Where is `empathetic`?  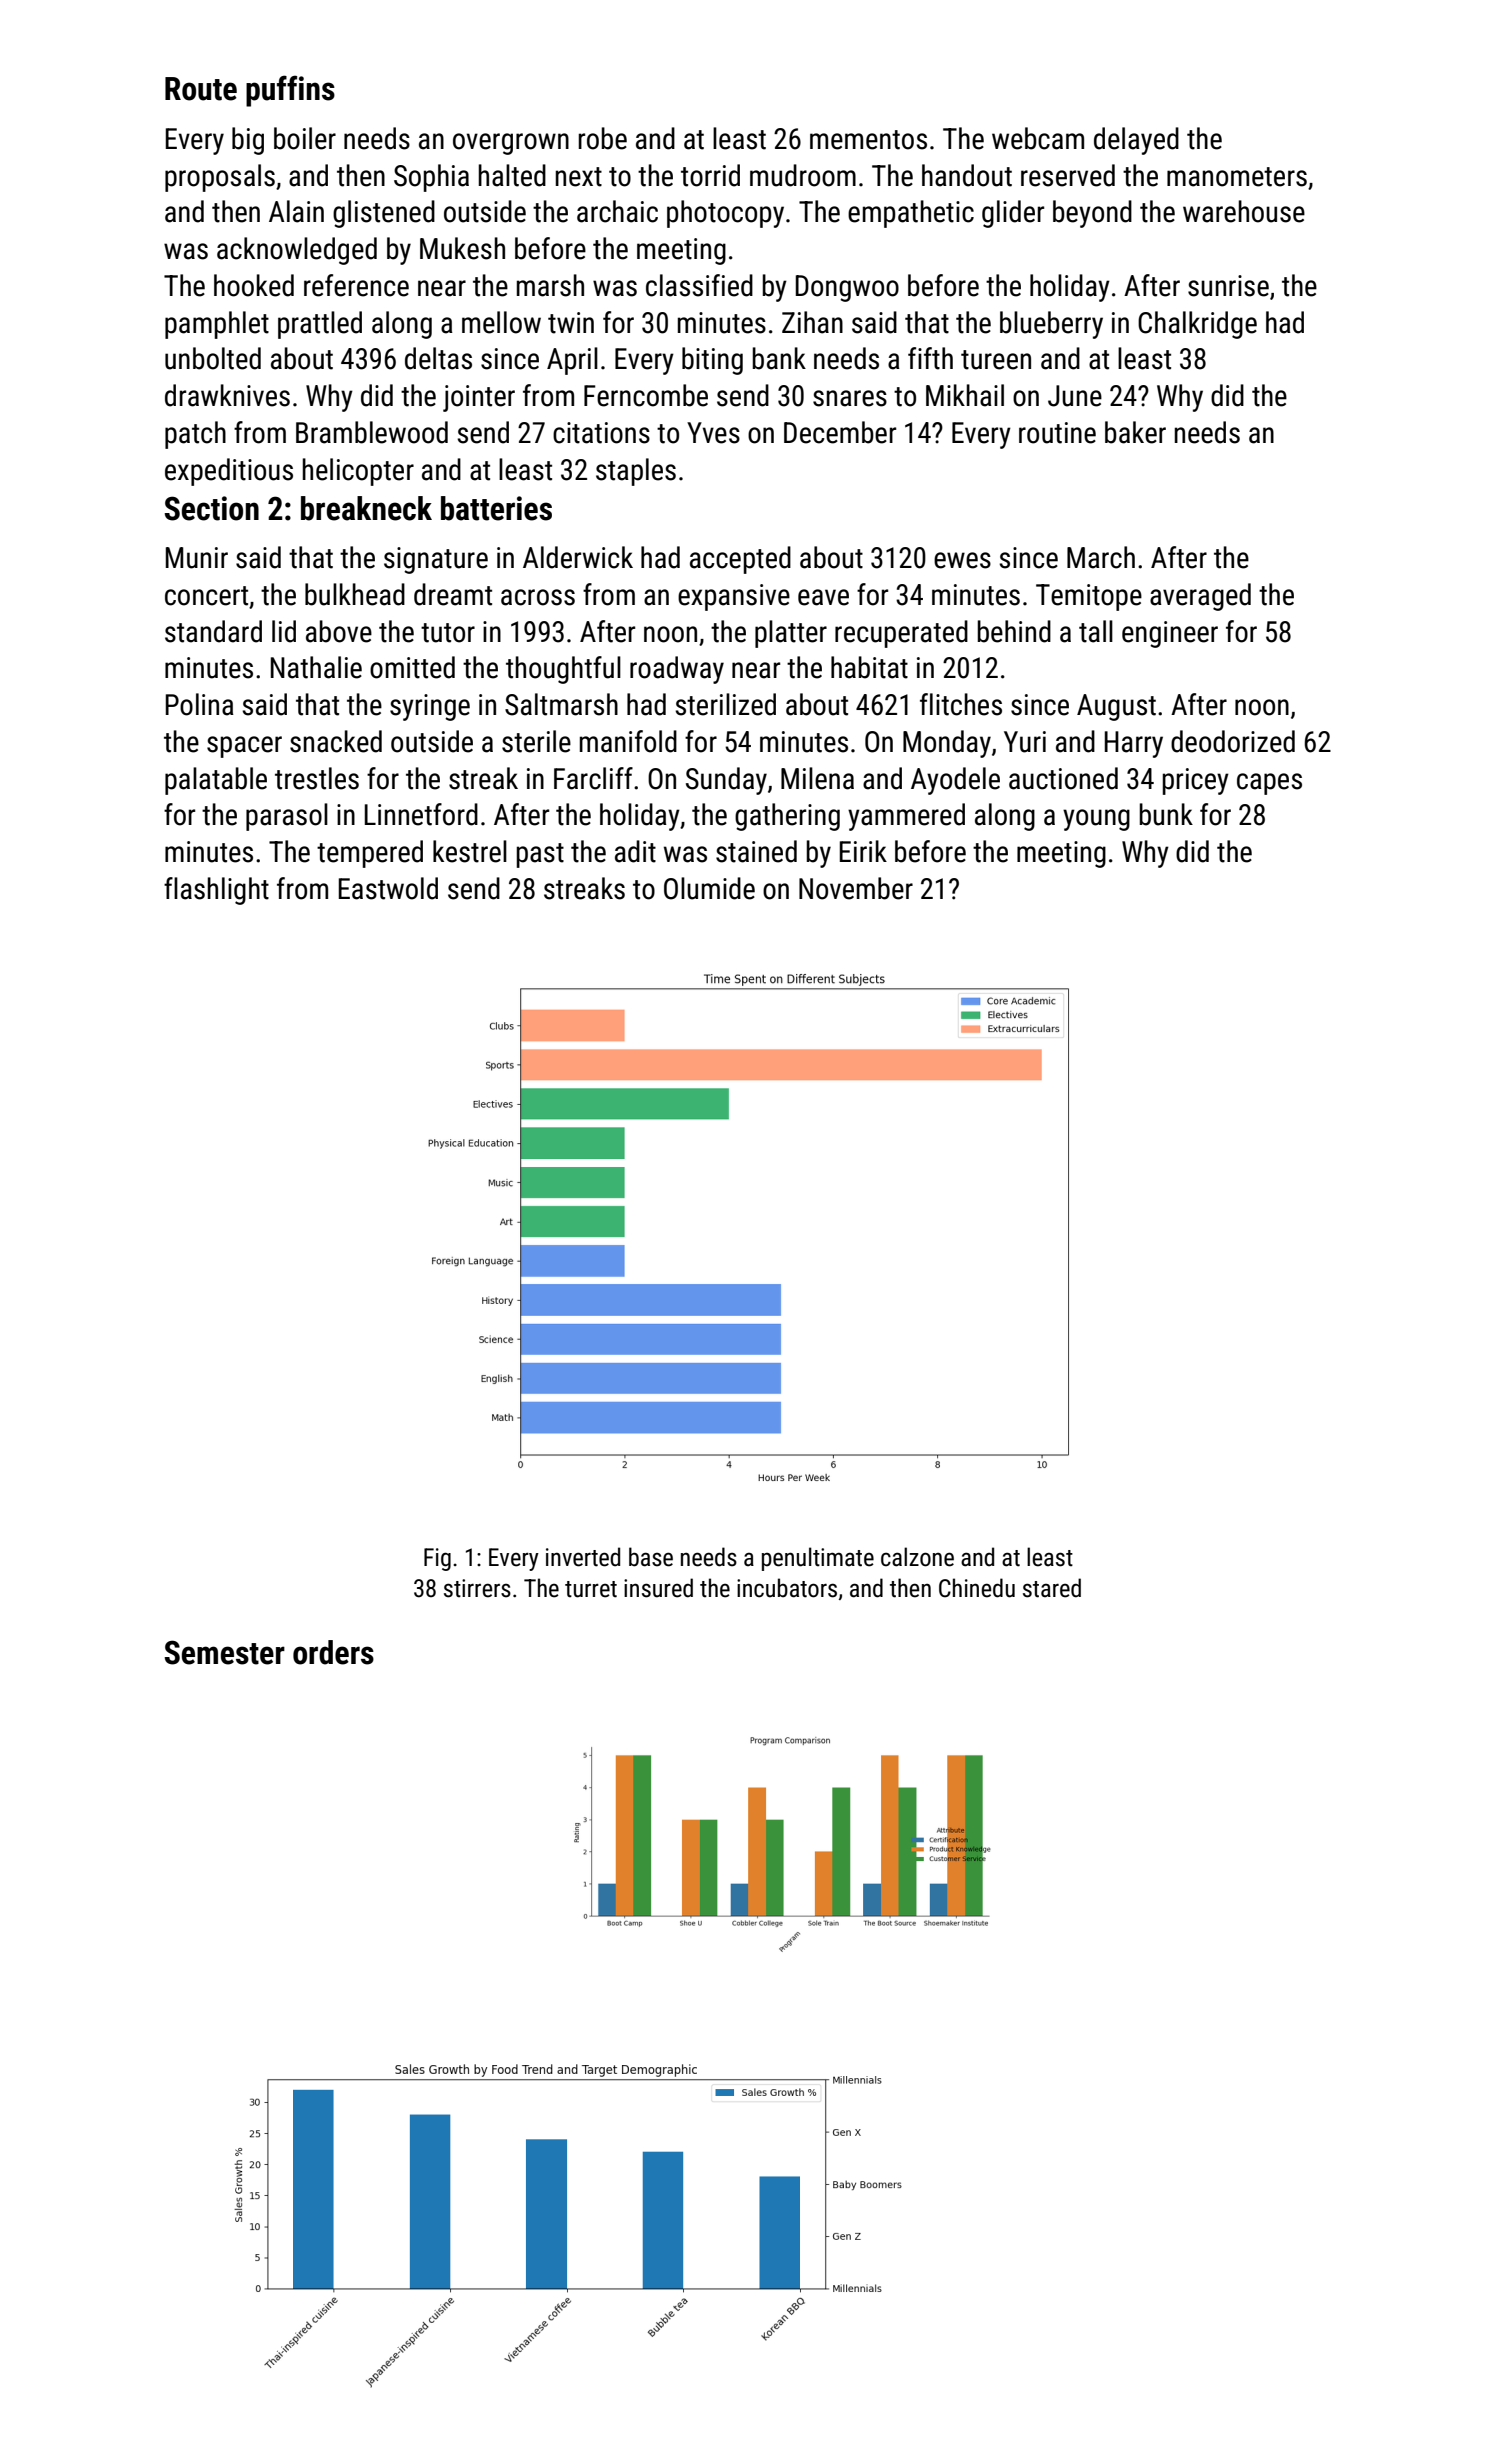 empathetic is located at coordinates (911, 214).
